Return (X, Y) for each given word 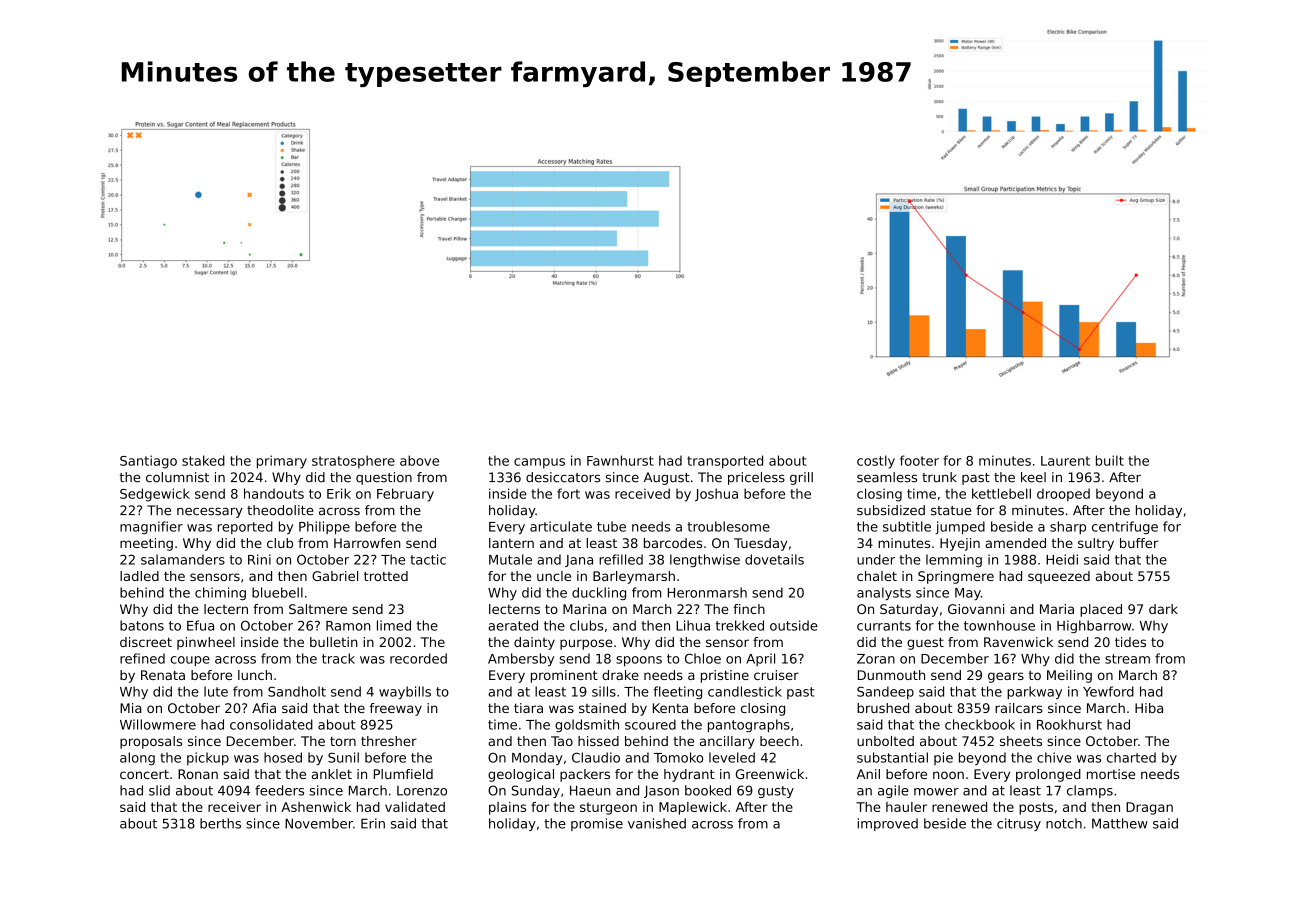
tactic (428, 559)
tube (611, 526)
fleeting (677, 692)
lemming (954, 560)
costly (876, 462)
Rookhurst (1069, 724)
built (1110, 460)
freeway (396, 709)
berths (220, 823)
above (419, 460)
